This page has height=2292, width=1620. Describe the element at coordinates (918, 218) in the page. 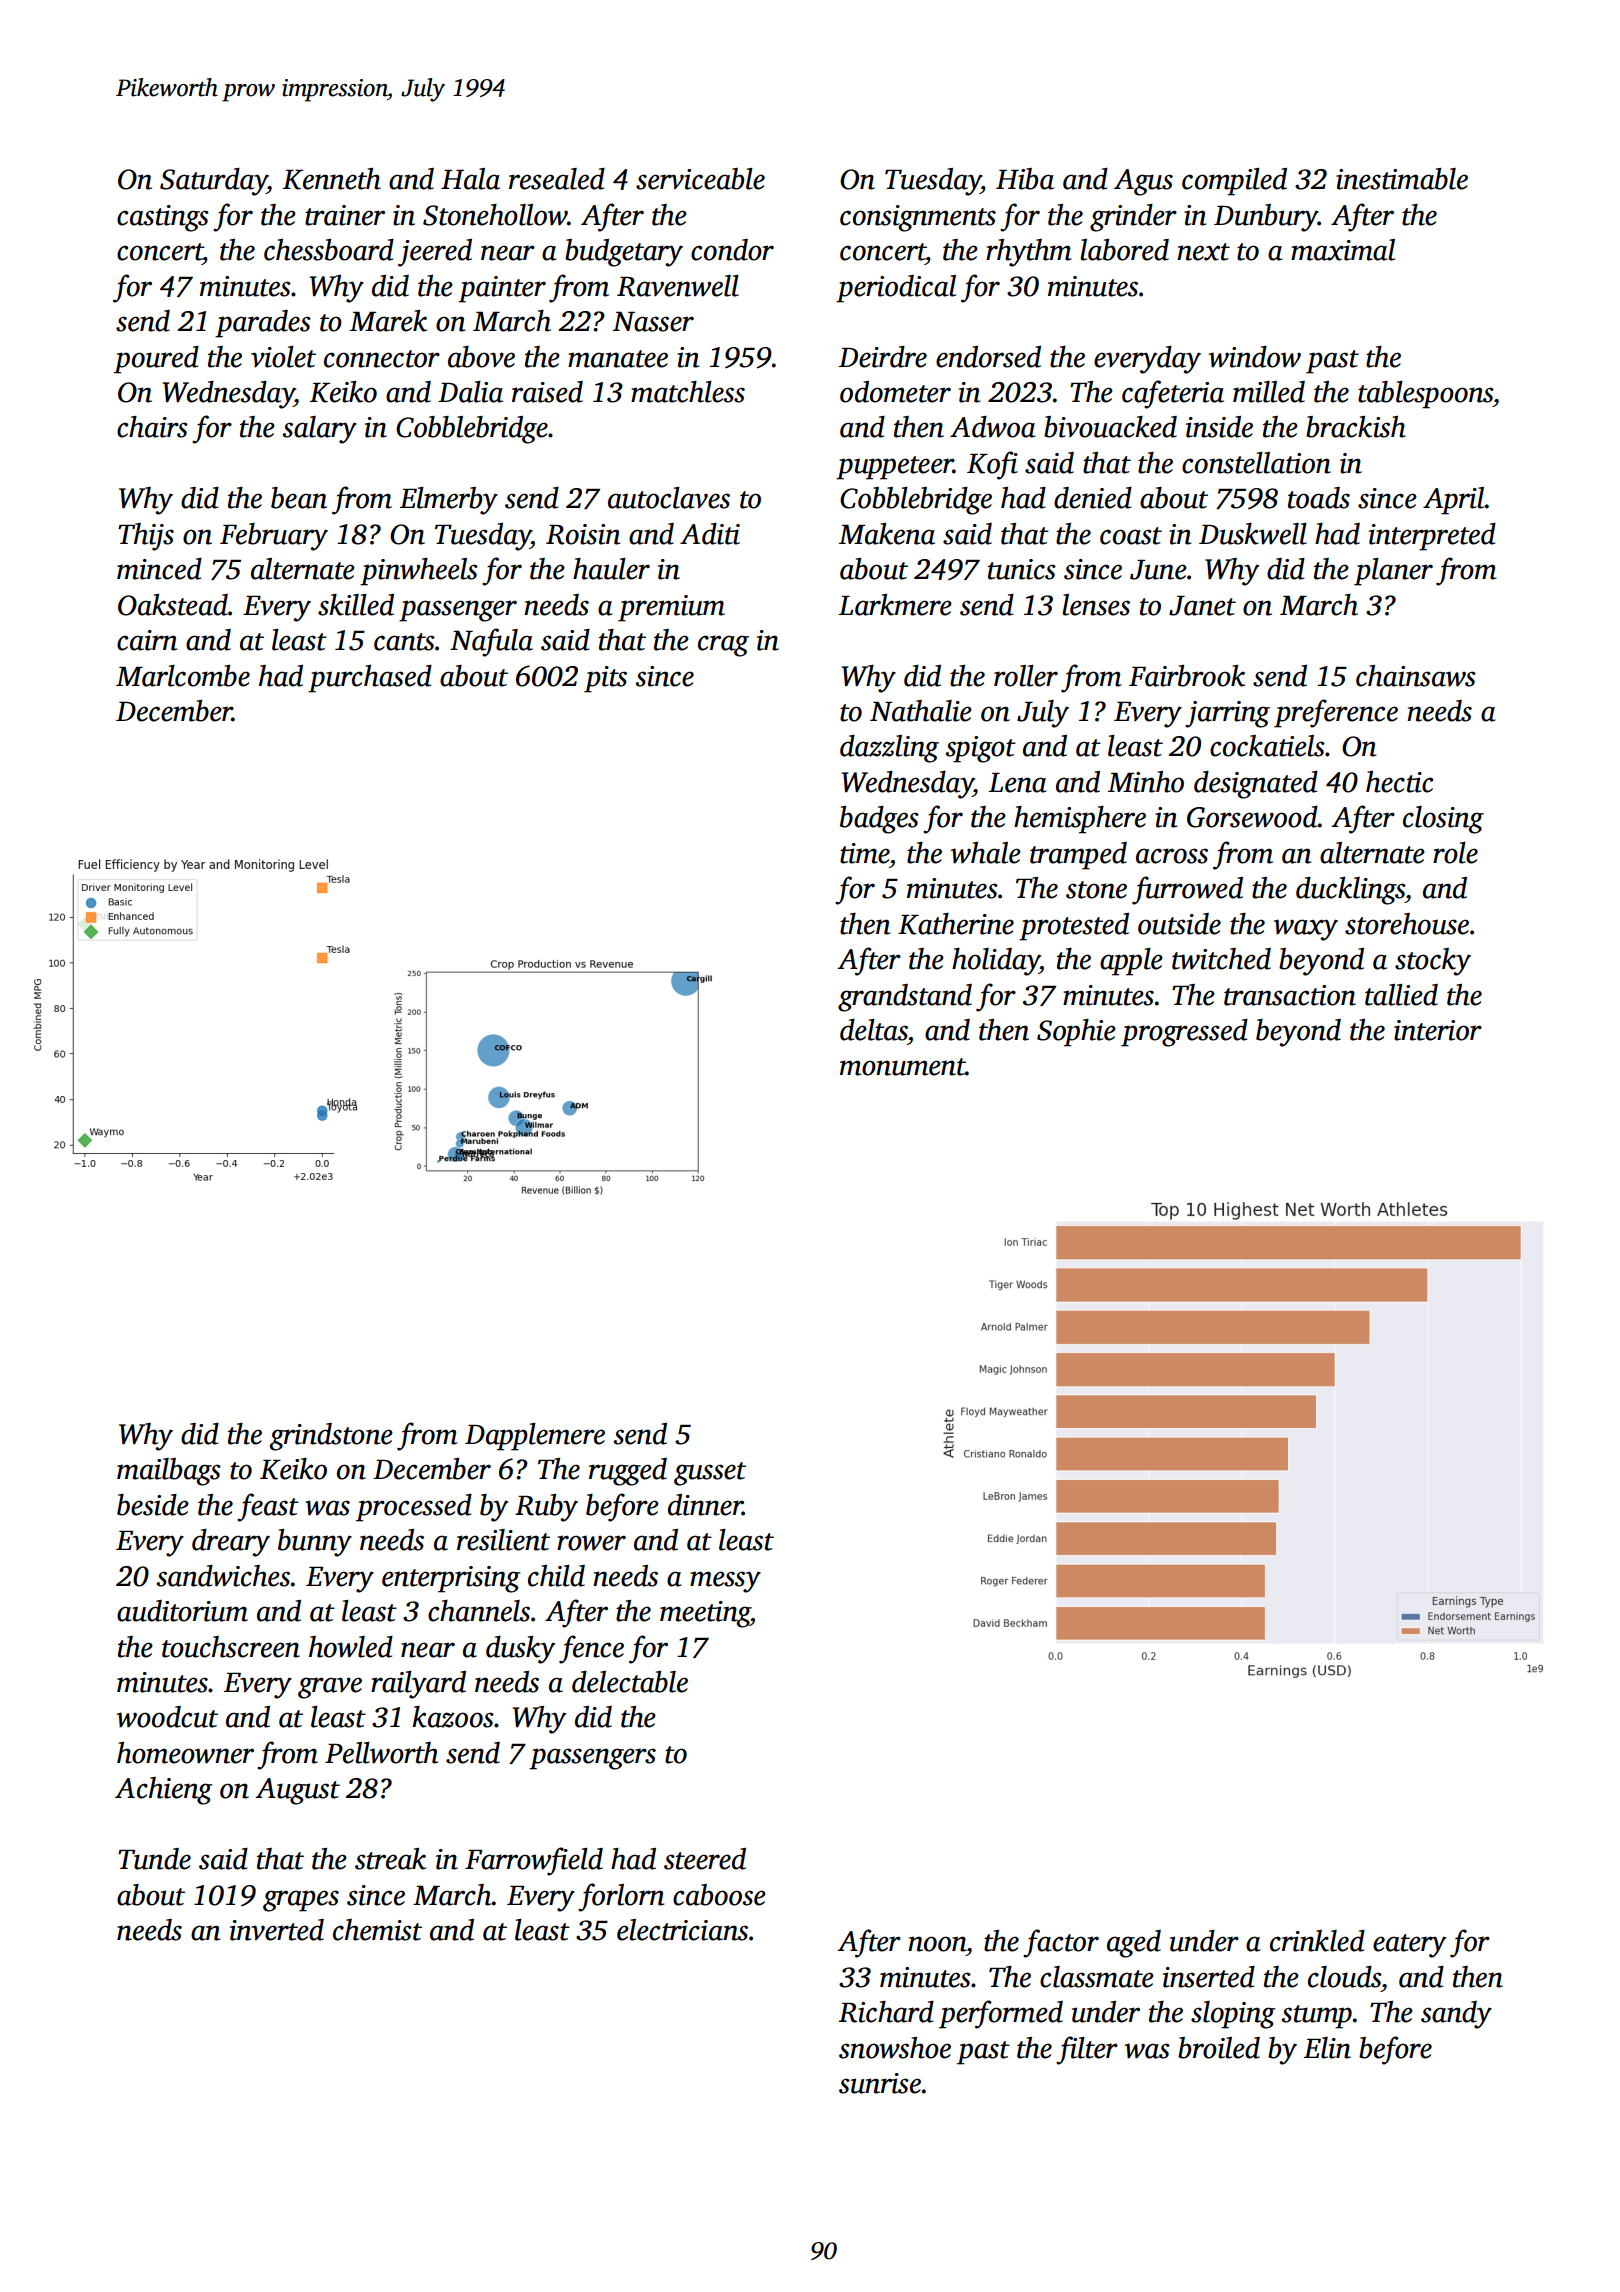

I see `consignments` at that location.
